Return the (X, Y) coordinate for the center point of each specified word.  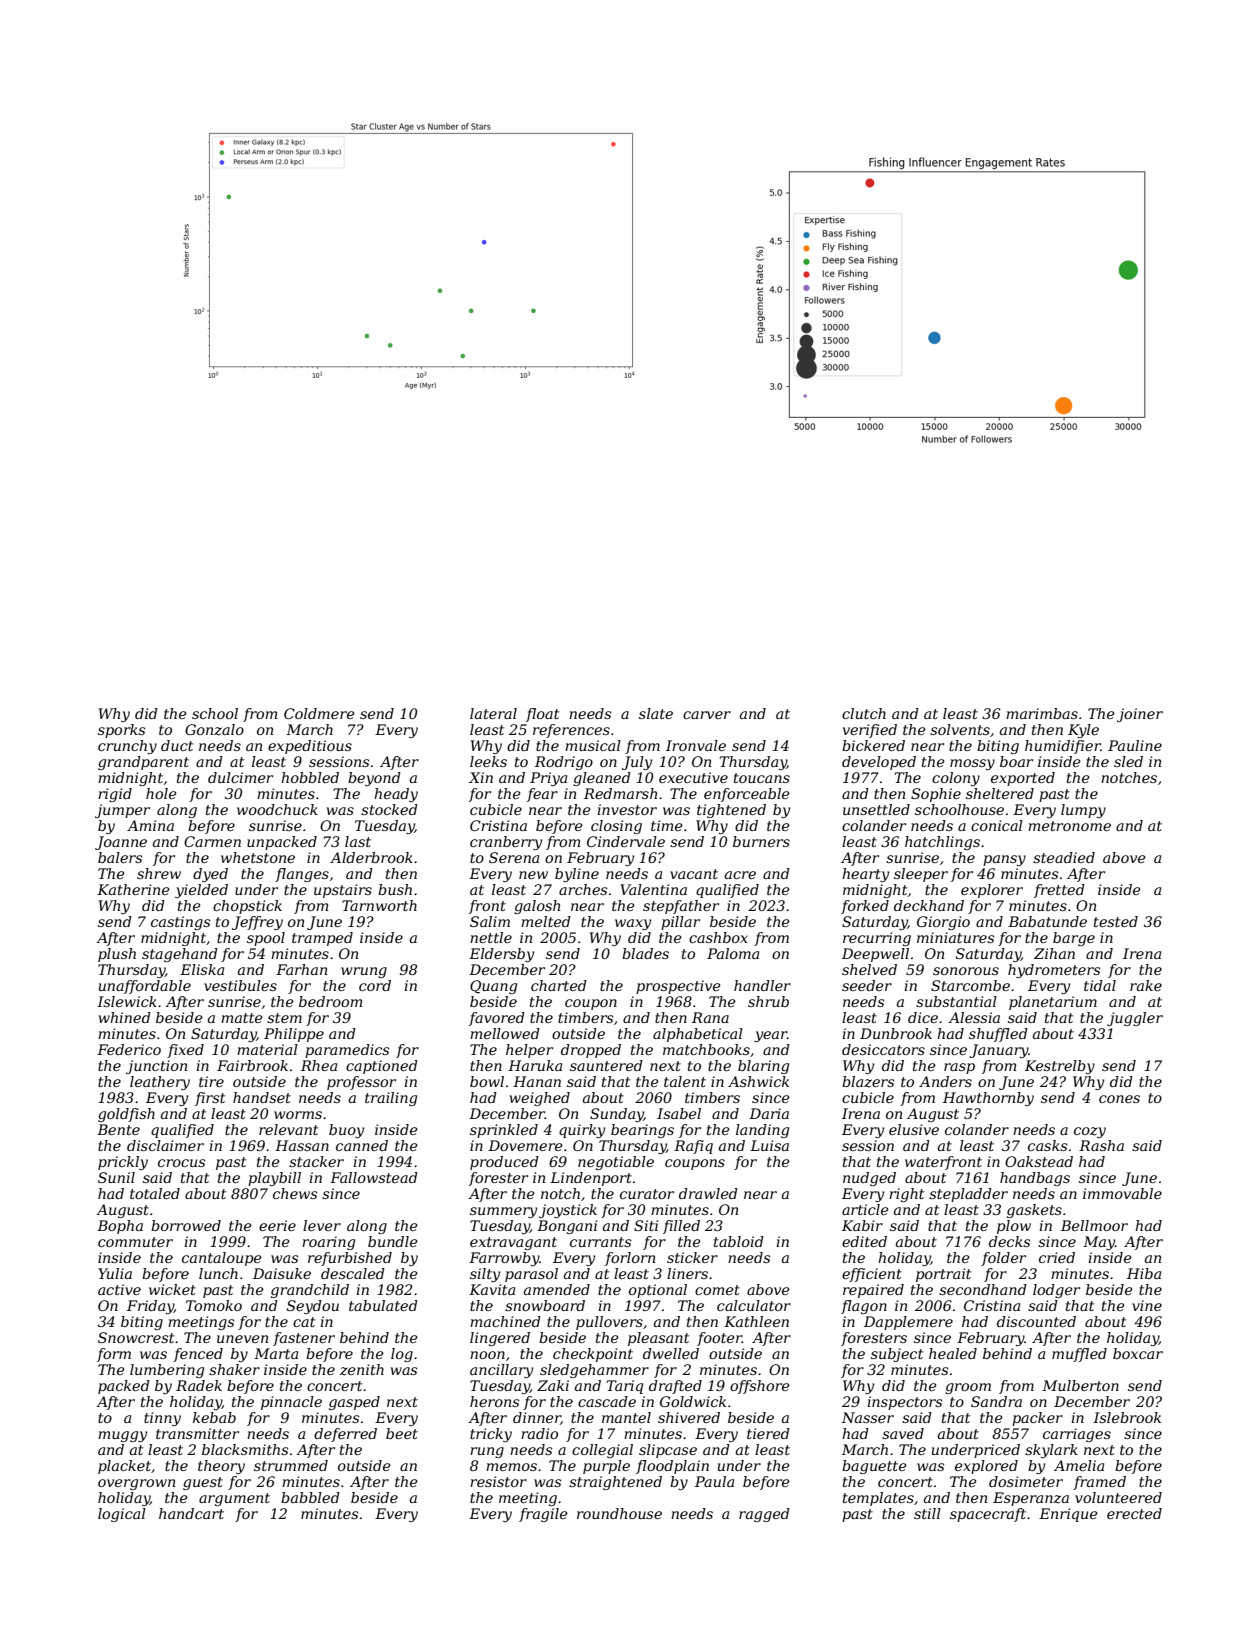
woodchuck (277, 809)
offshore (760, 1387)
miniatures (955, 937)
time (667, 825)
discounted (1036, 1321)
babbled (310, 1497)
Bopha (120, 1227)
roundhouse (619, 1513)
